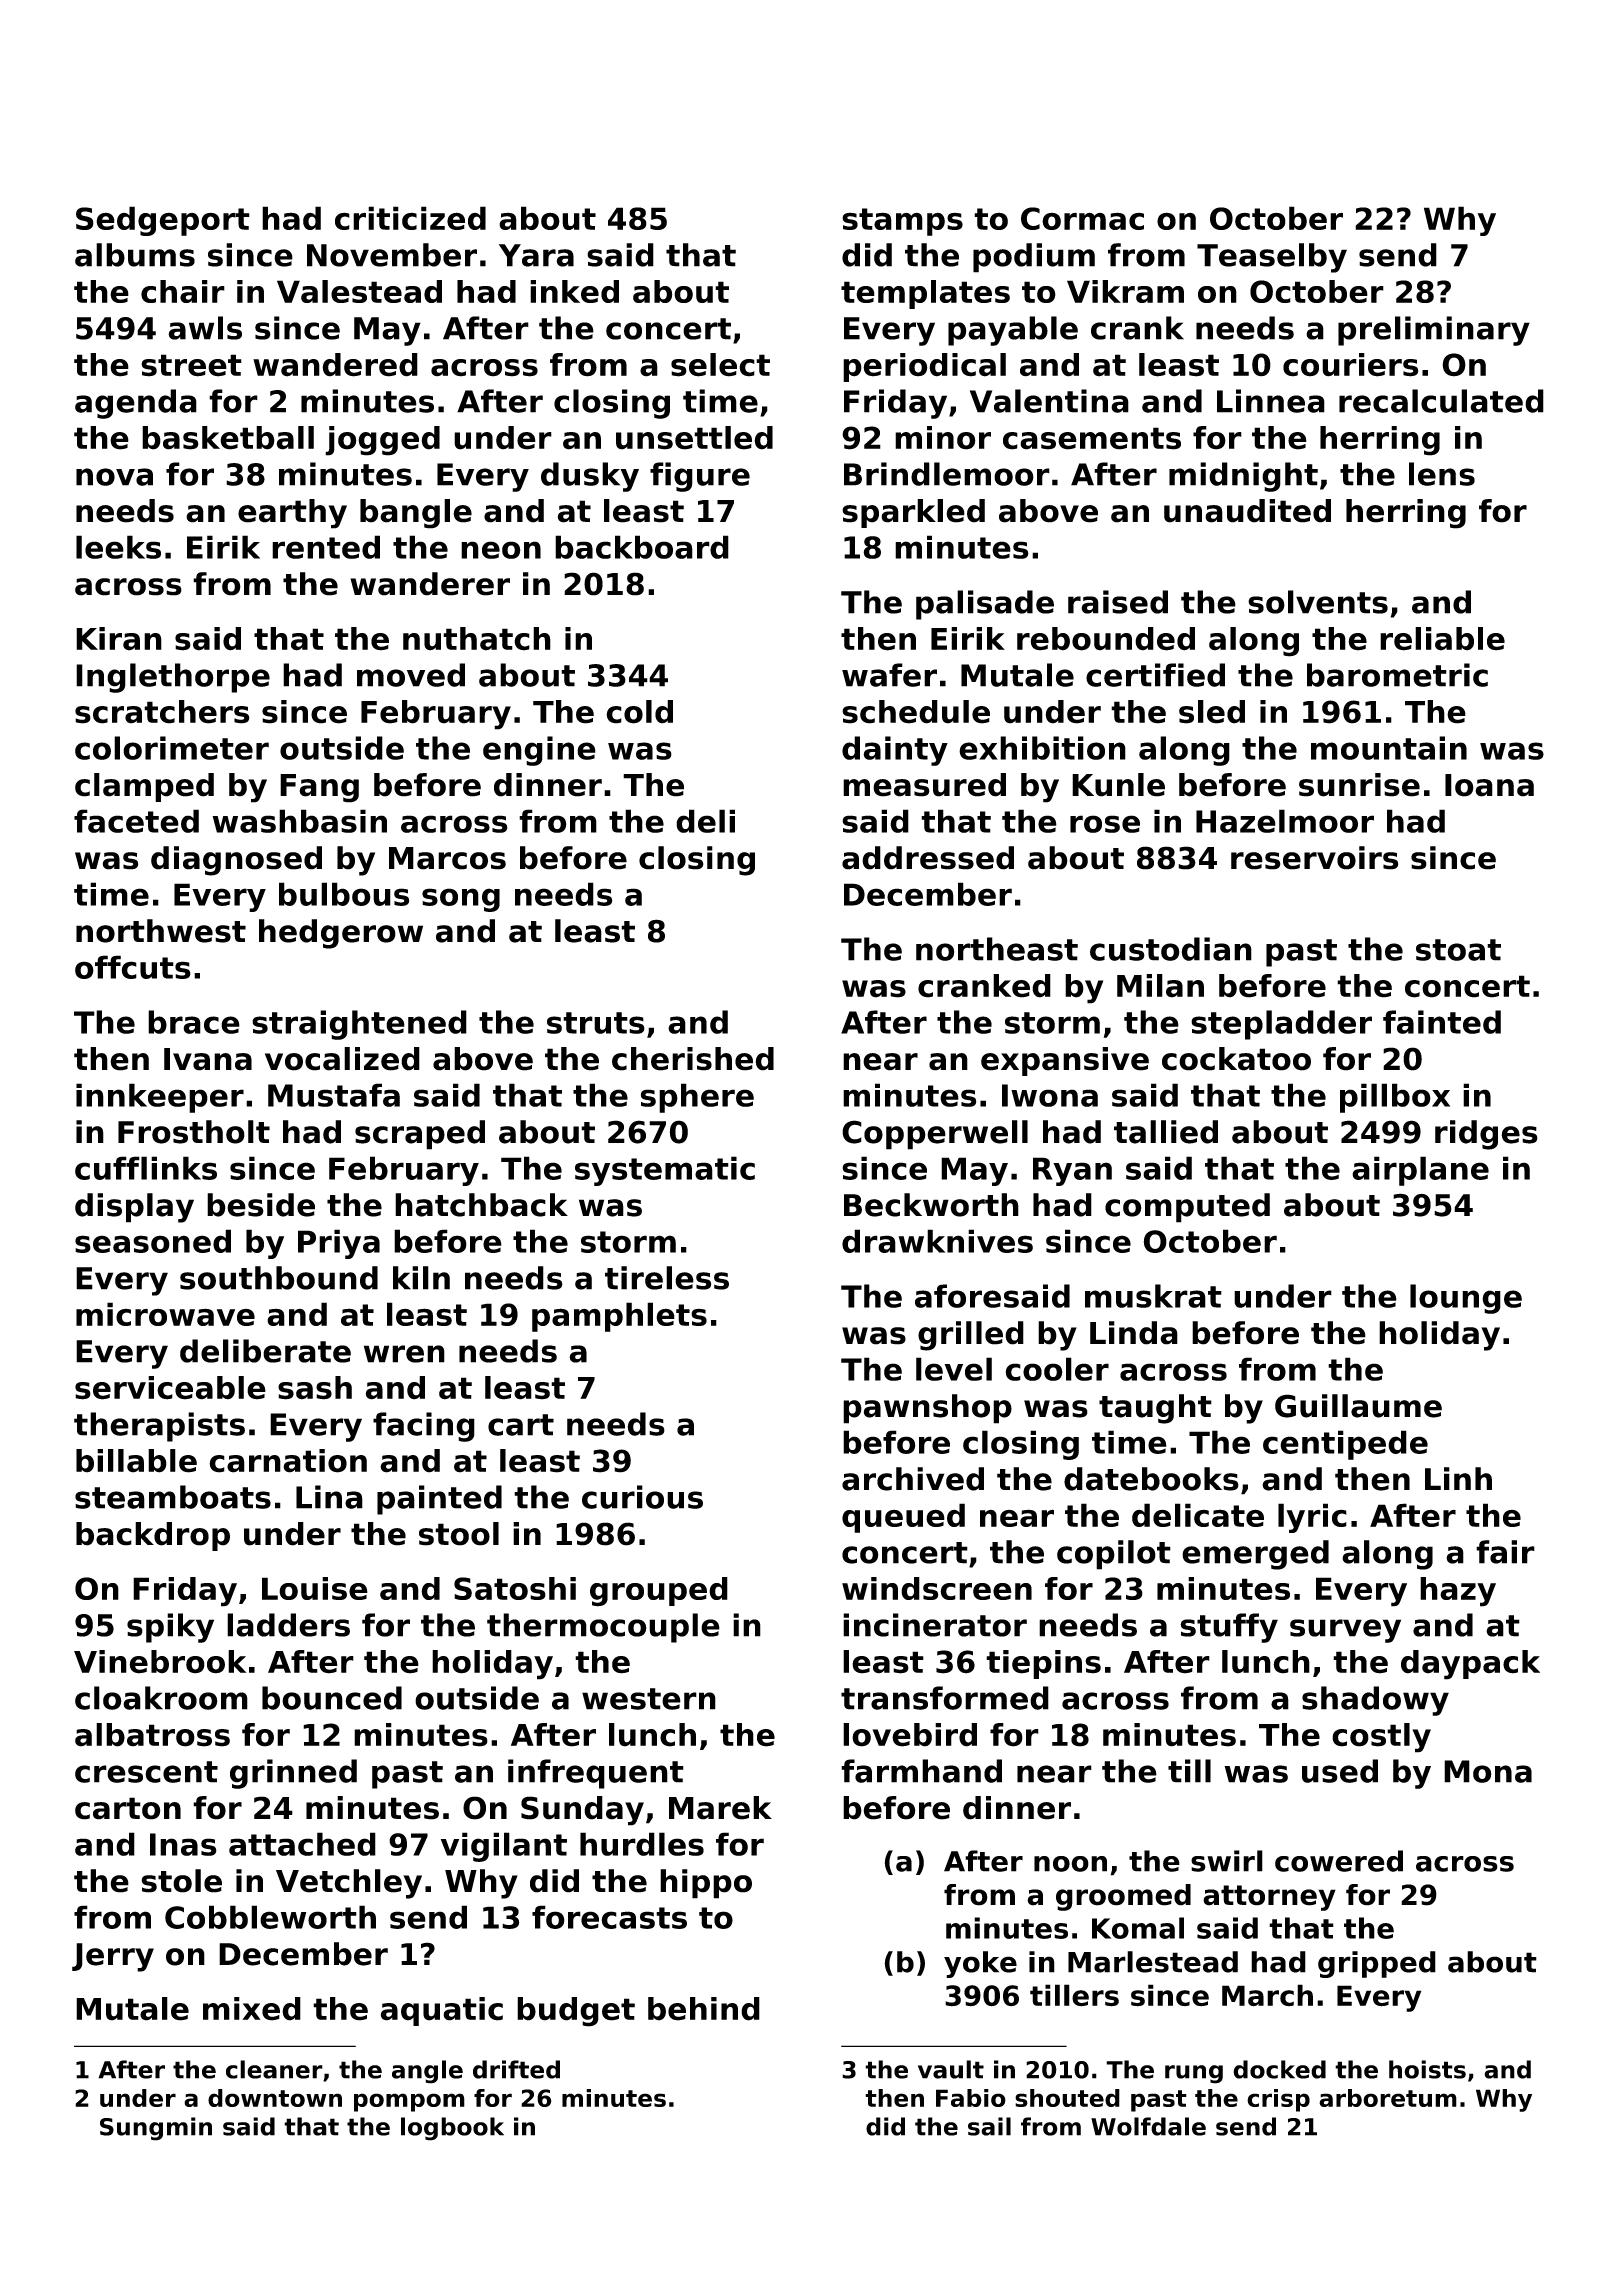 Image resolution: width=1620 pixels, height=2292 pixels. What do you see at coordinates (1227, 1861) in the image?
I see `swirl` at bounding box center [1227, 1861].
